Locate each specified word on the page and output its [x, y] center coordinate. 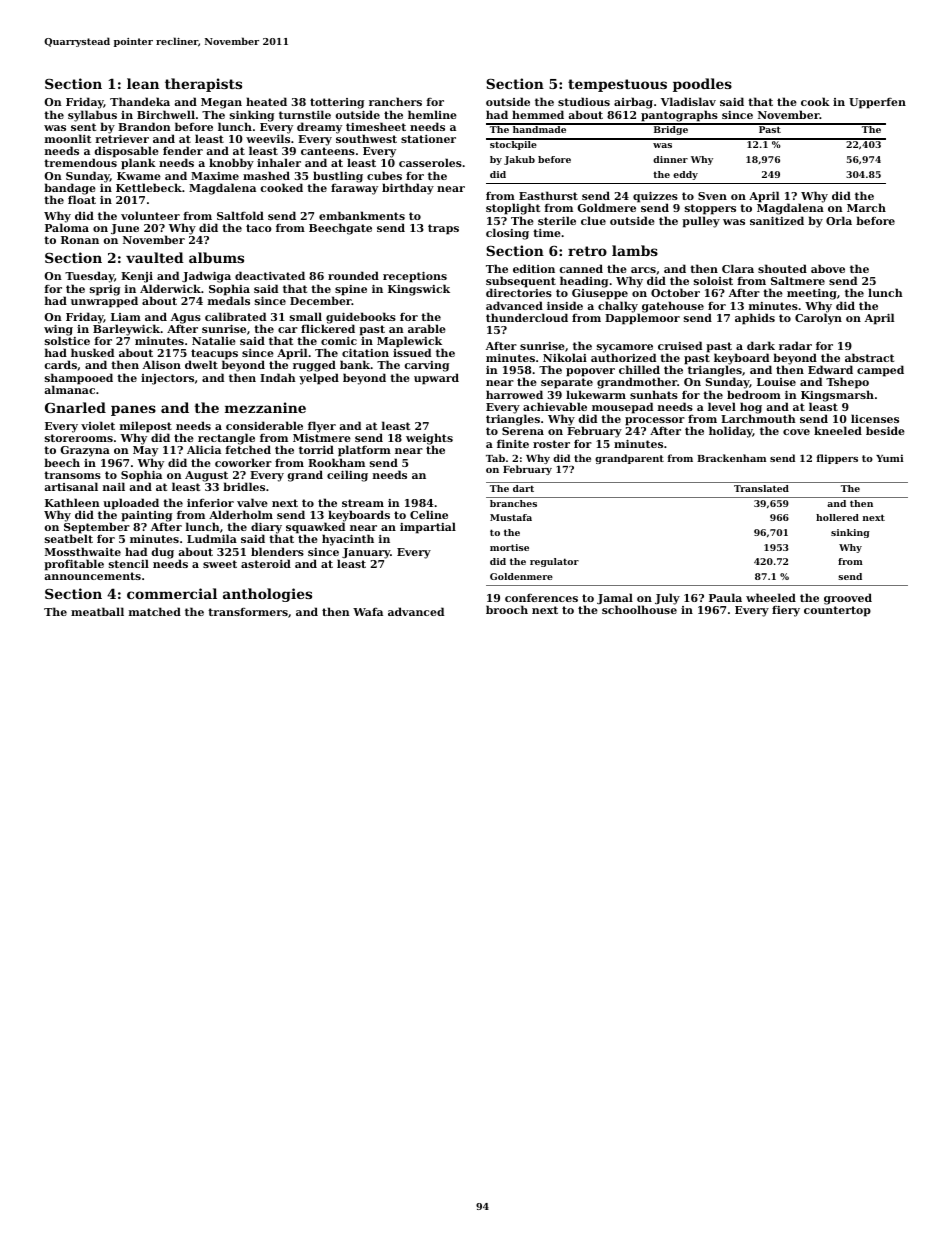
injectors [167, 379]
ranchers [395, 101]
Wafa [368, 611]
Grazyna [85, 451]
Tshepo [847, 383]
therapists [203, 85]
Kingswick [419, 290]
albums [216, 257]
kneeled [838, 430]
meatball [97, 611]
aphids [755, 319]
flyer [322, 427]
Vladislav [688, 101]
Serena [523, 431]
